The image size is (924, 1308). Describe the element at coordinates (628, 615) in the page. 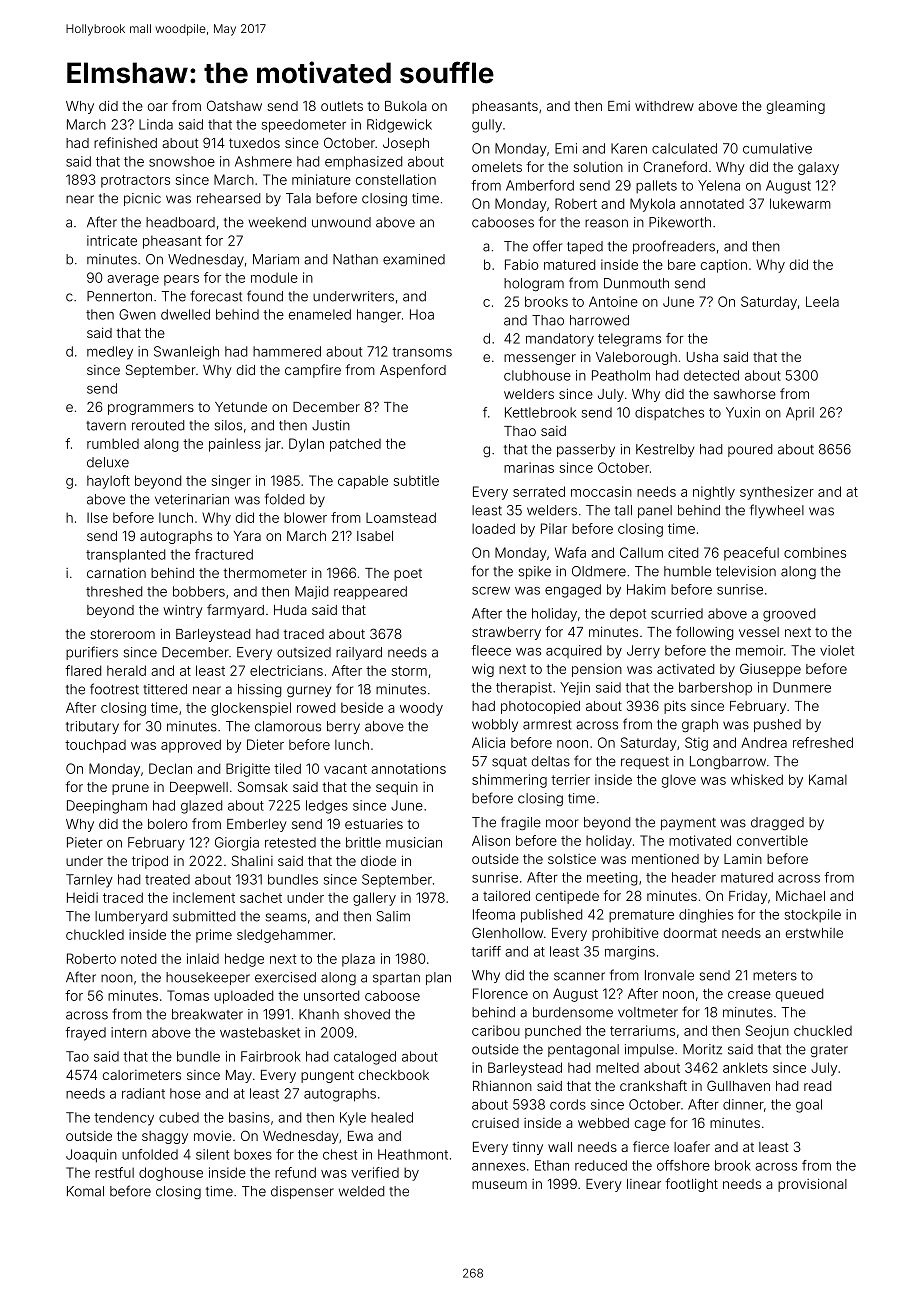

I see `depot` at that location.
